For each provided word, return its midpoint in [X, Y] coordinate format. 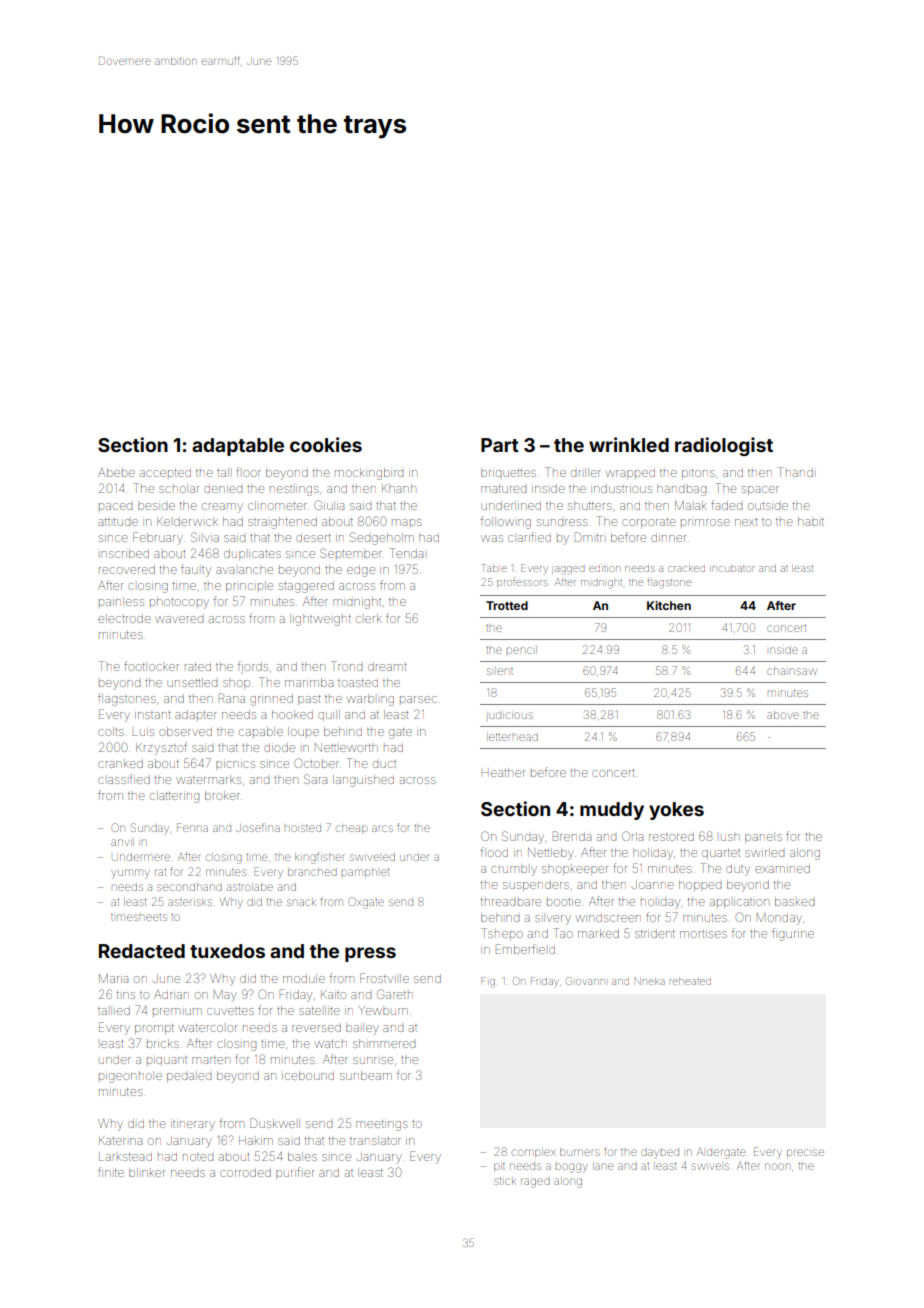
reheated [690, 981]
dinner [668, 538]
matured [503, 489]
